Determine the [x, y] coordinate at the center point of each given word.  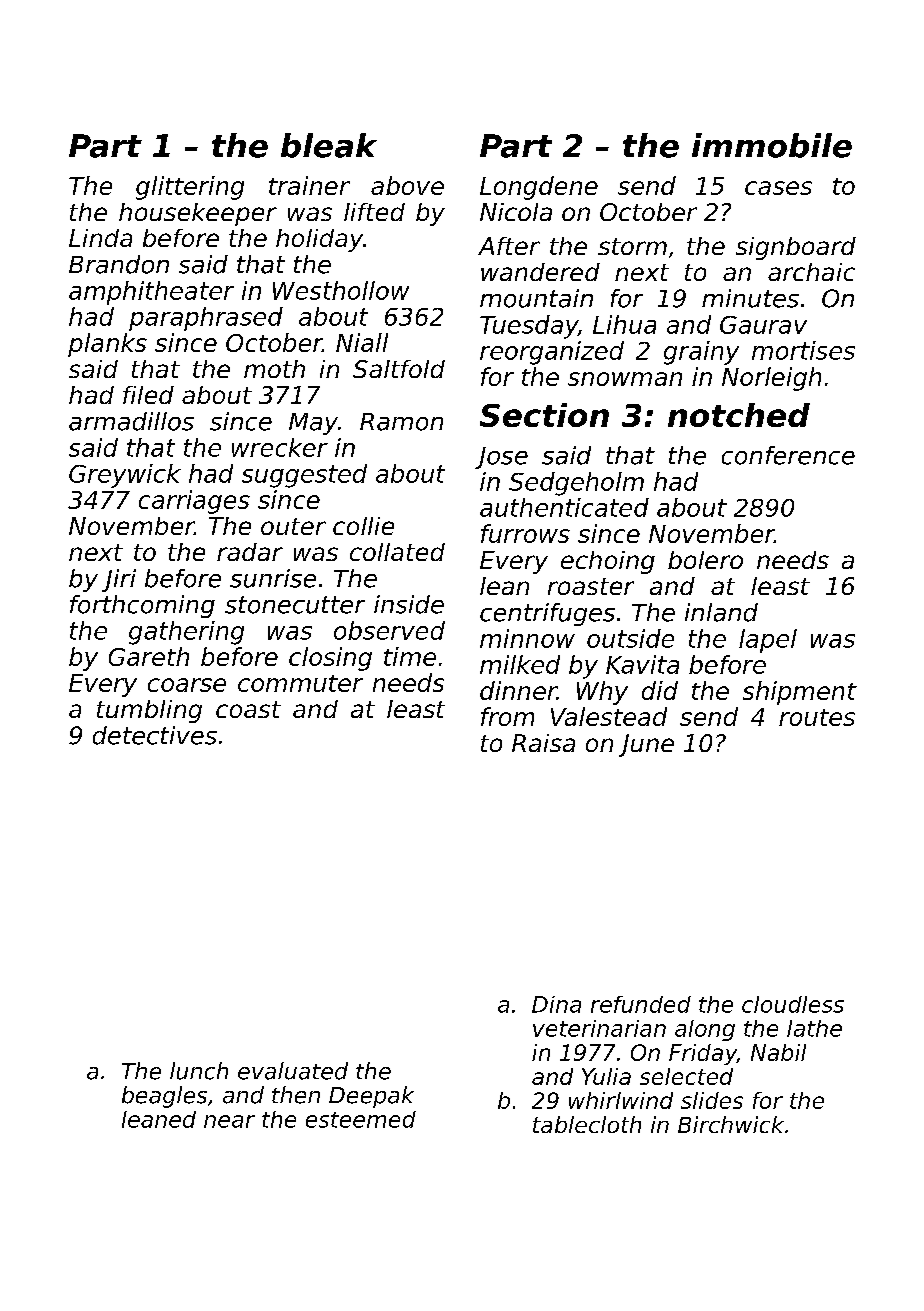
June [646, 745]
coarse [187, 685]
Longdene [539, 188]
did [660, 690]
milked [520, 664]
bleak [329, 145]
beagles [164, 1097]
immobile [772, 145]
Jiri [119, 580]
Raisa [543, 743]
